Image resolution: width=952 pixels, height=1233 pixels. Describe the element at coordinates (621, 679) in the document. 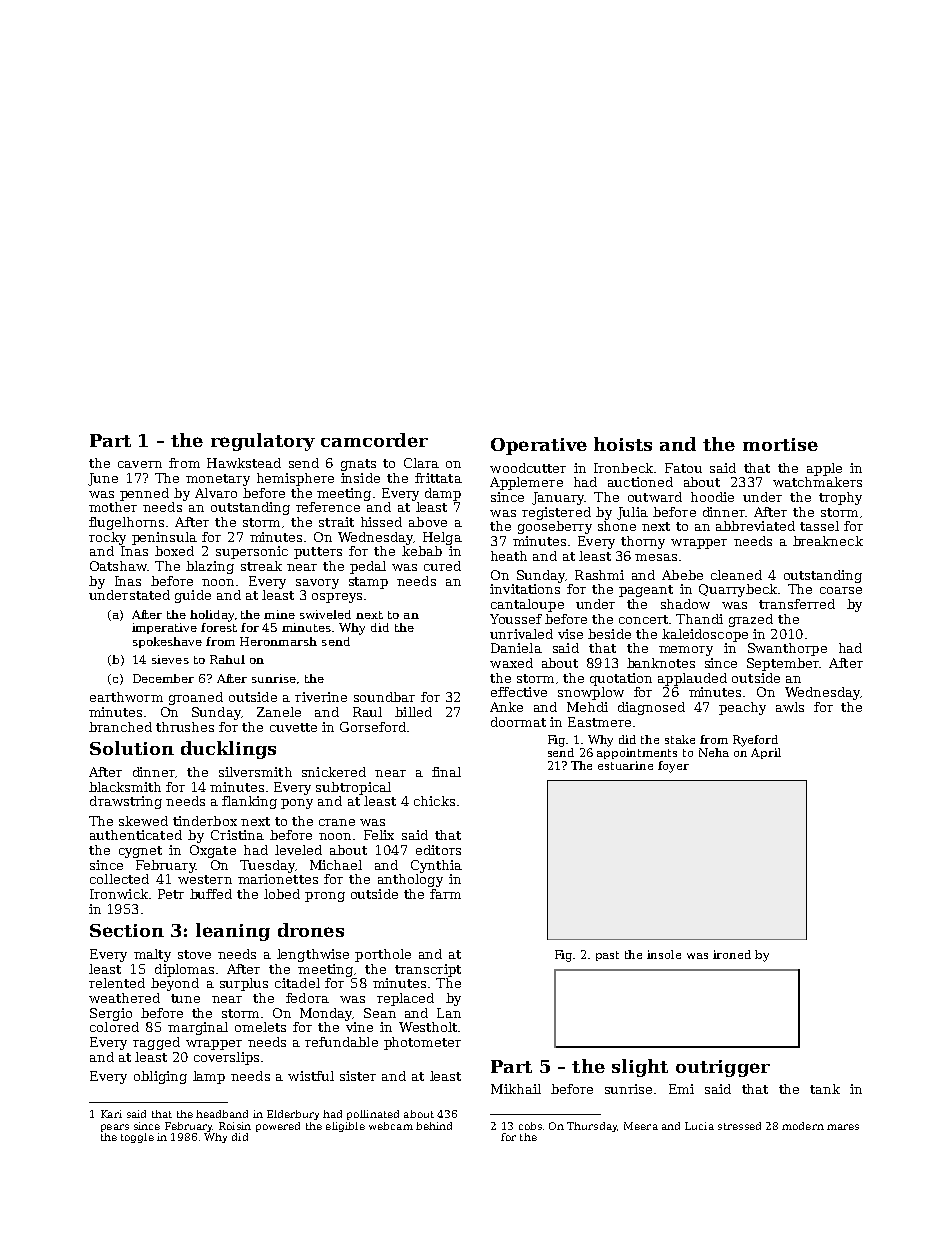

I see `quotation` at that location.
